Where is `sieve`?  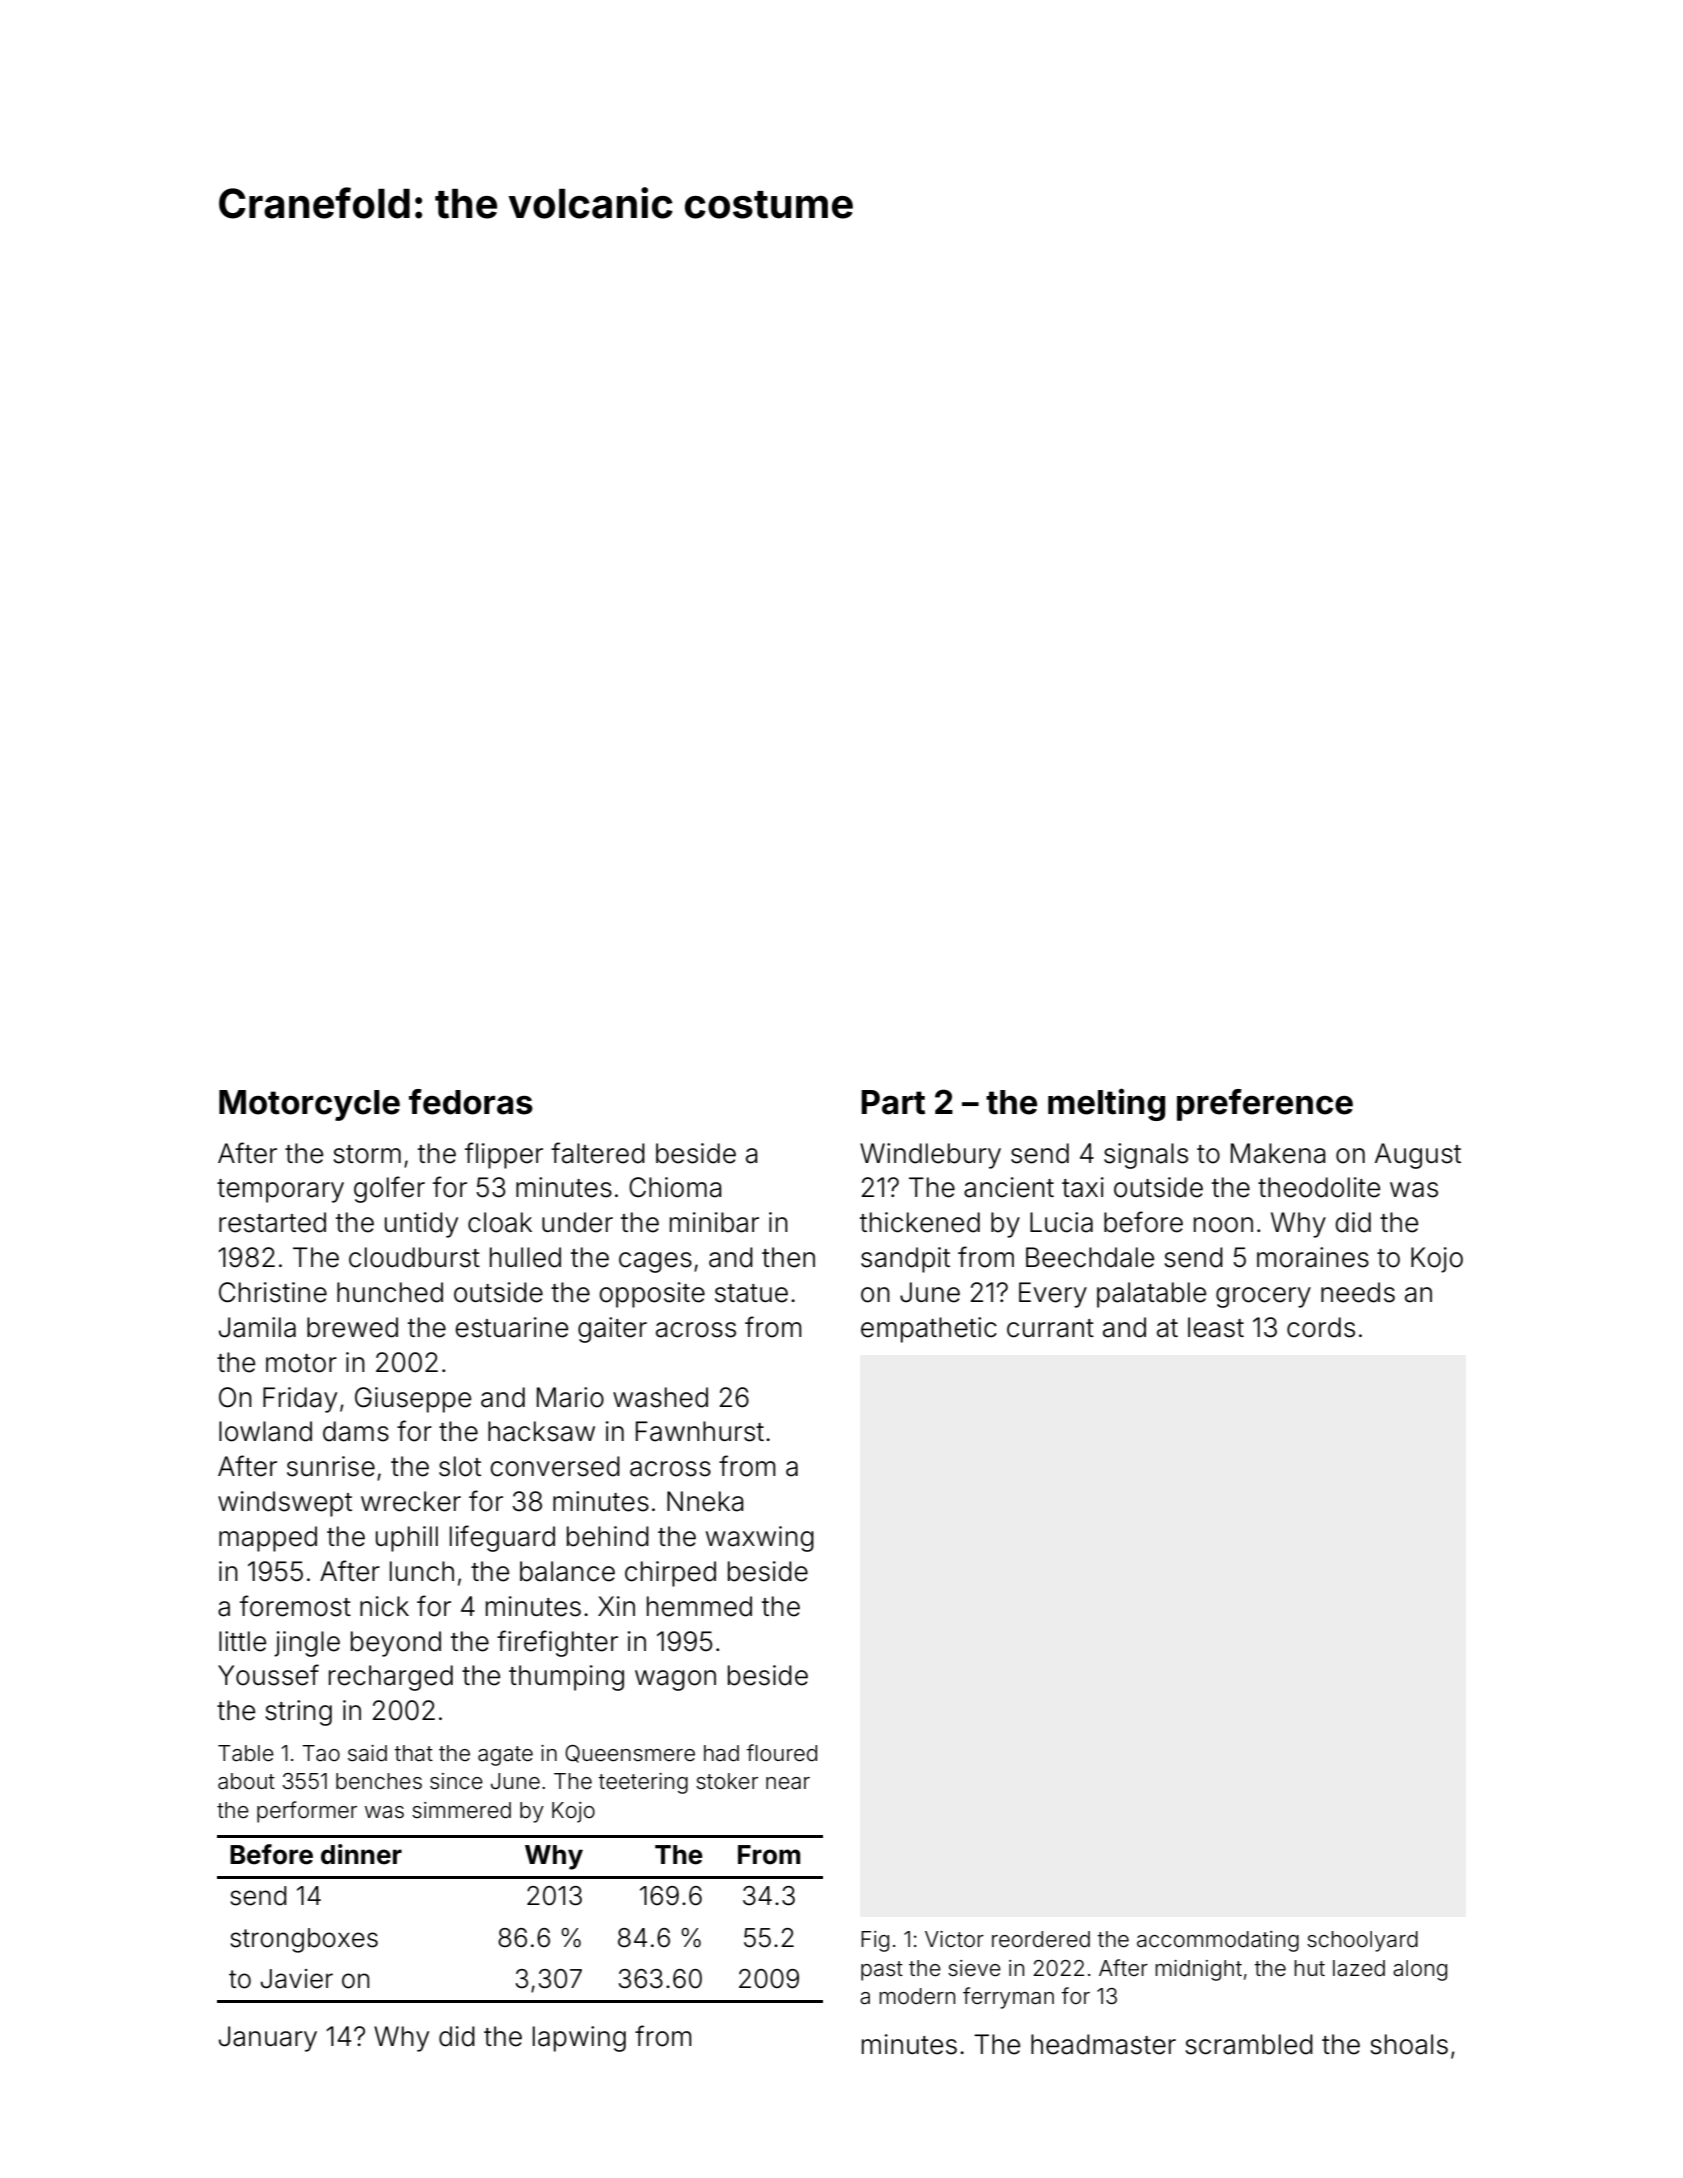
sieve is located at coordinates (974, 1968).
